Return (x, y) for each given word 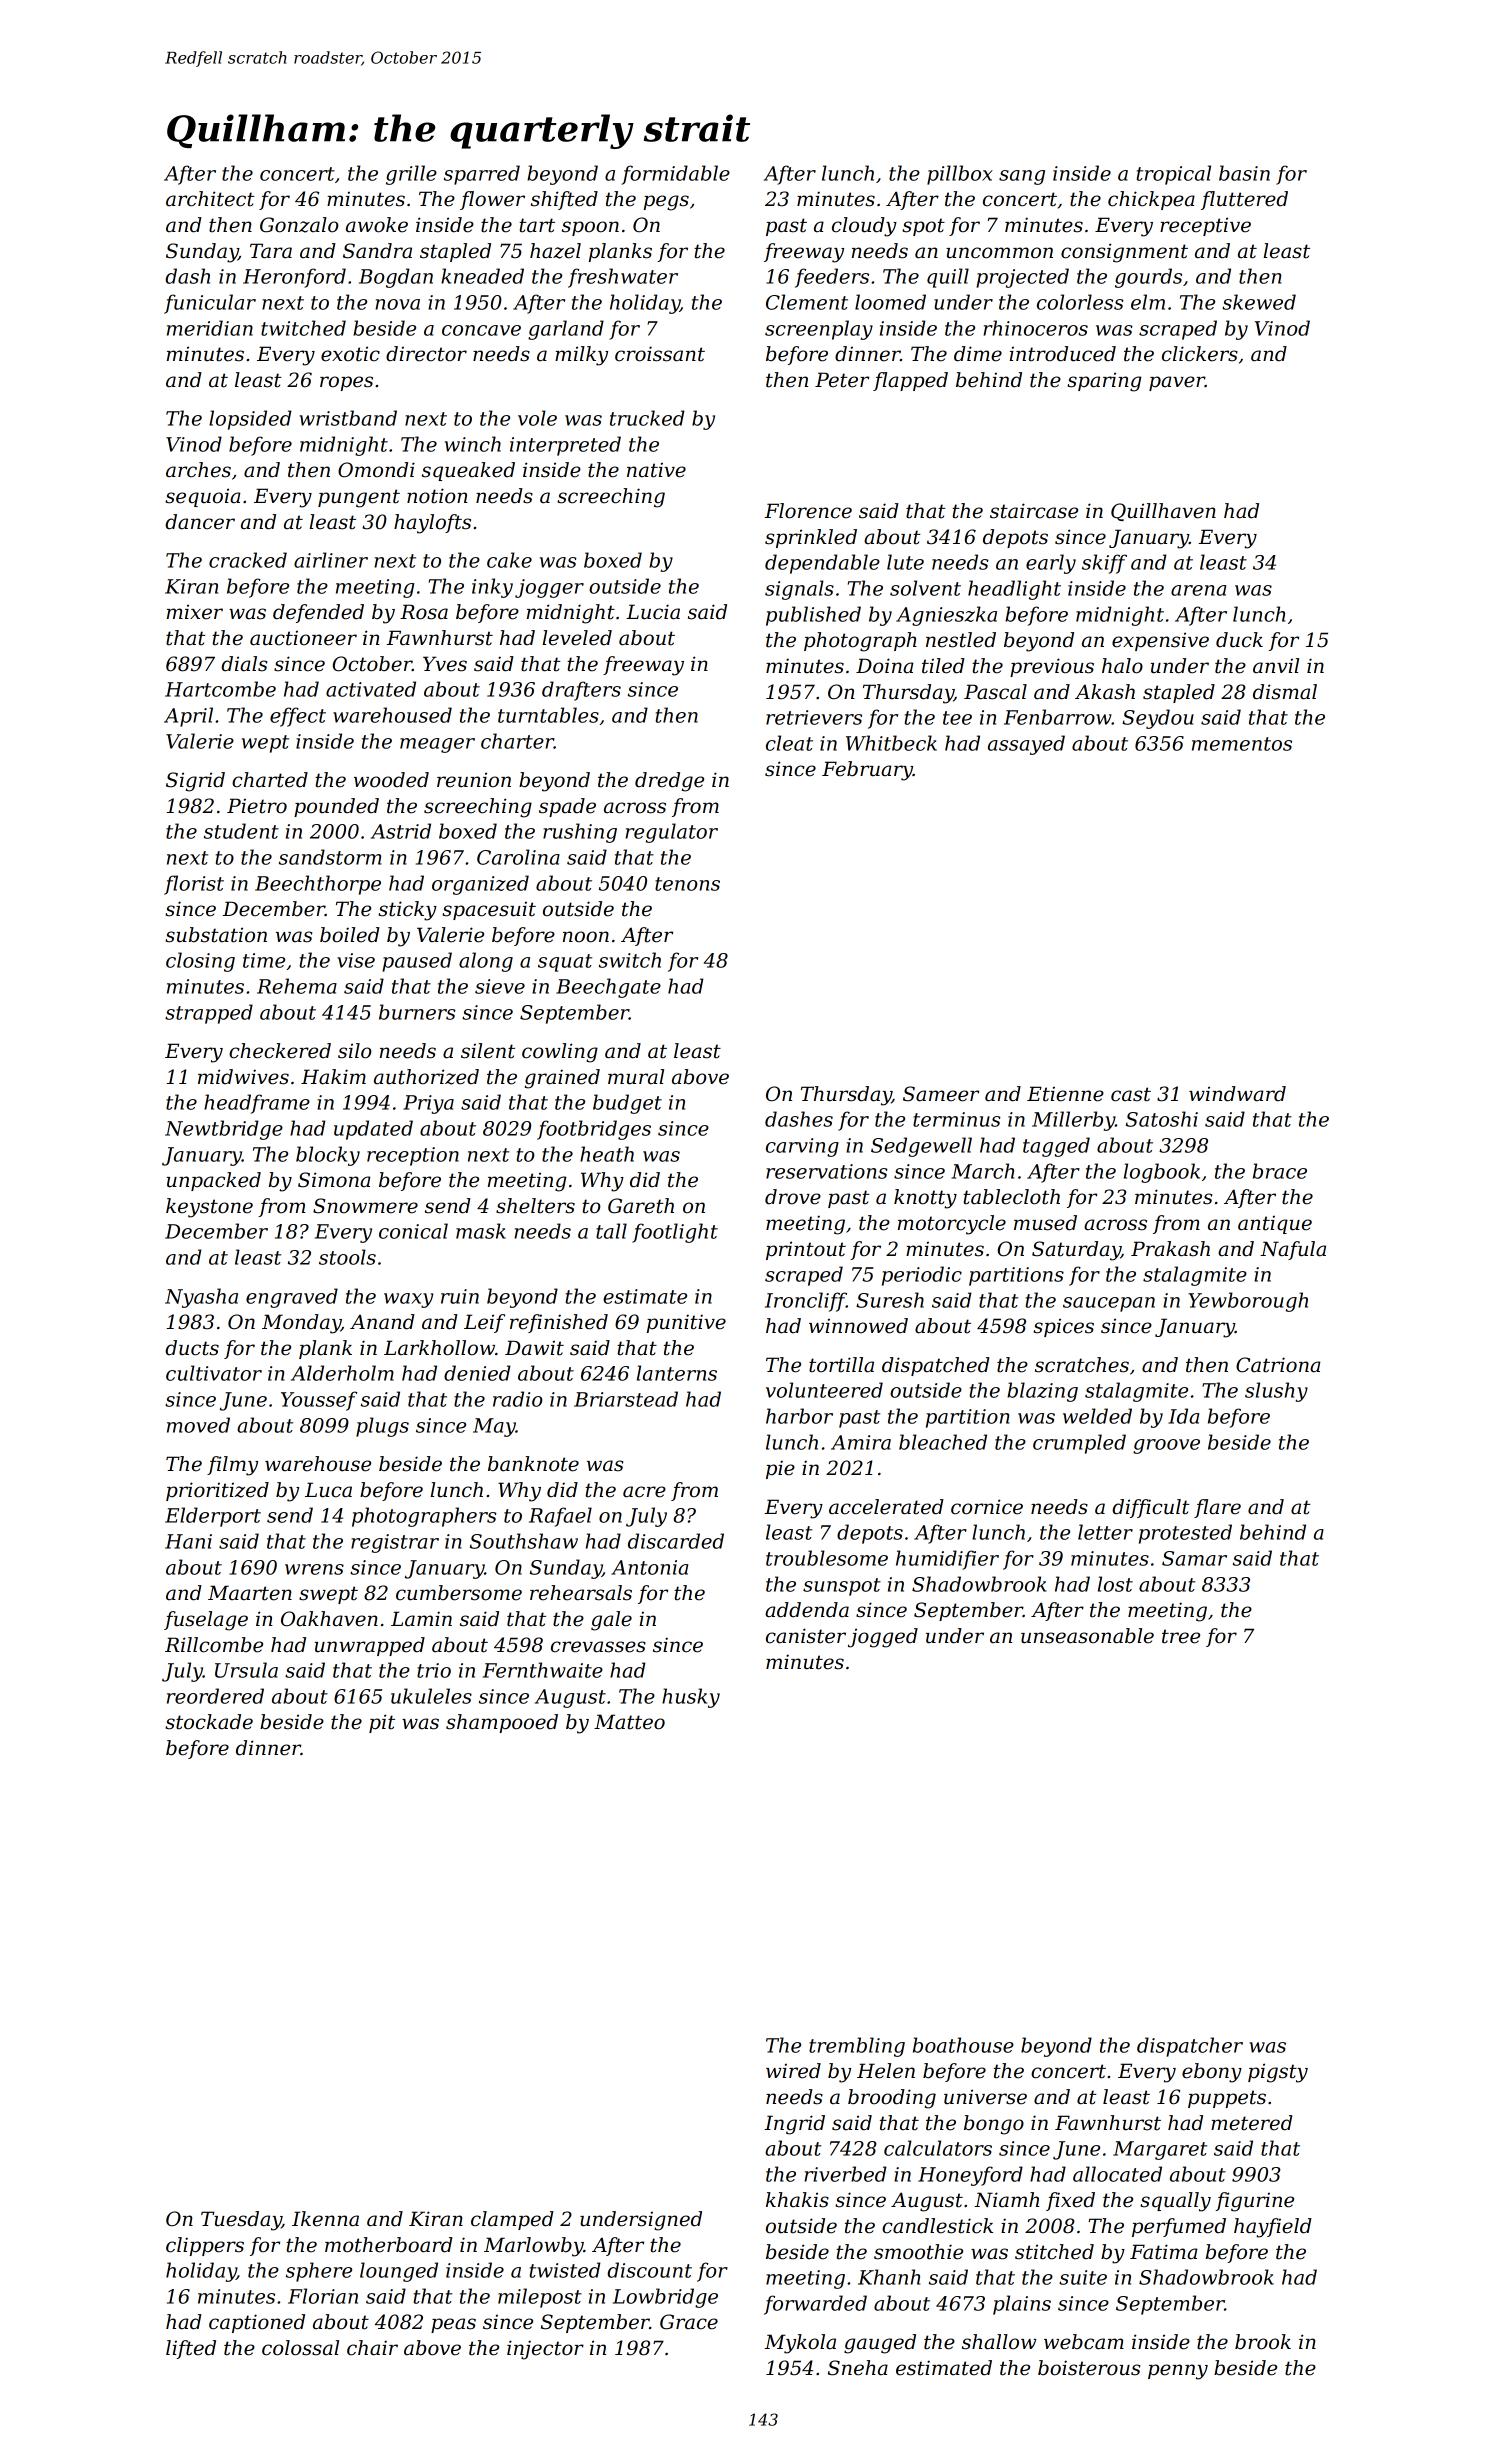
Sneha (858, 2368)
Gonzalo (299, 225)
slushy (1276, 1392)
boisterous (1089, 2368)
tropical (1174, 175)
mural (636, 1077)
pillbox (960, 175)
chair (372, 2348)
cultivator (214, 1373)
